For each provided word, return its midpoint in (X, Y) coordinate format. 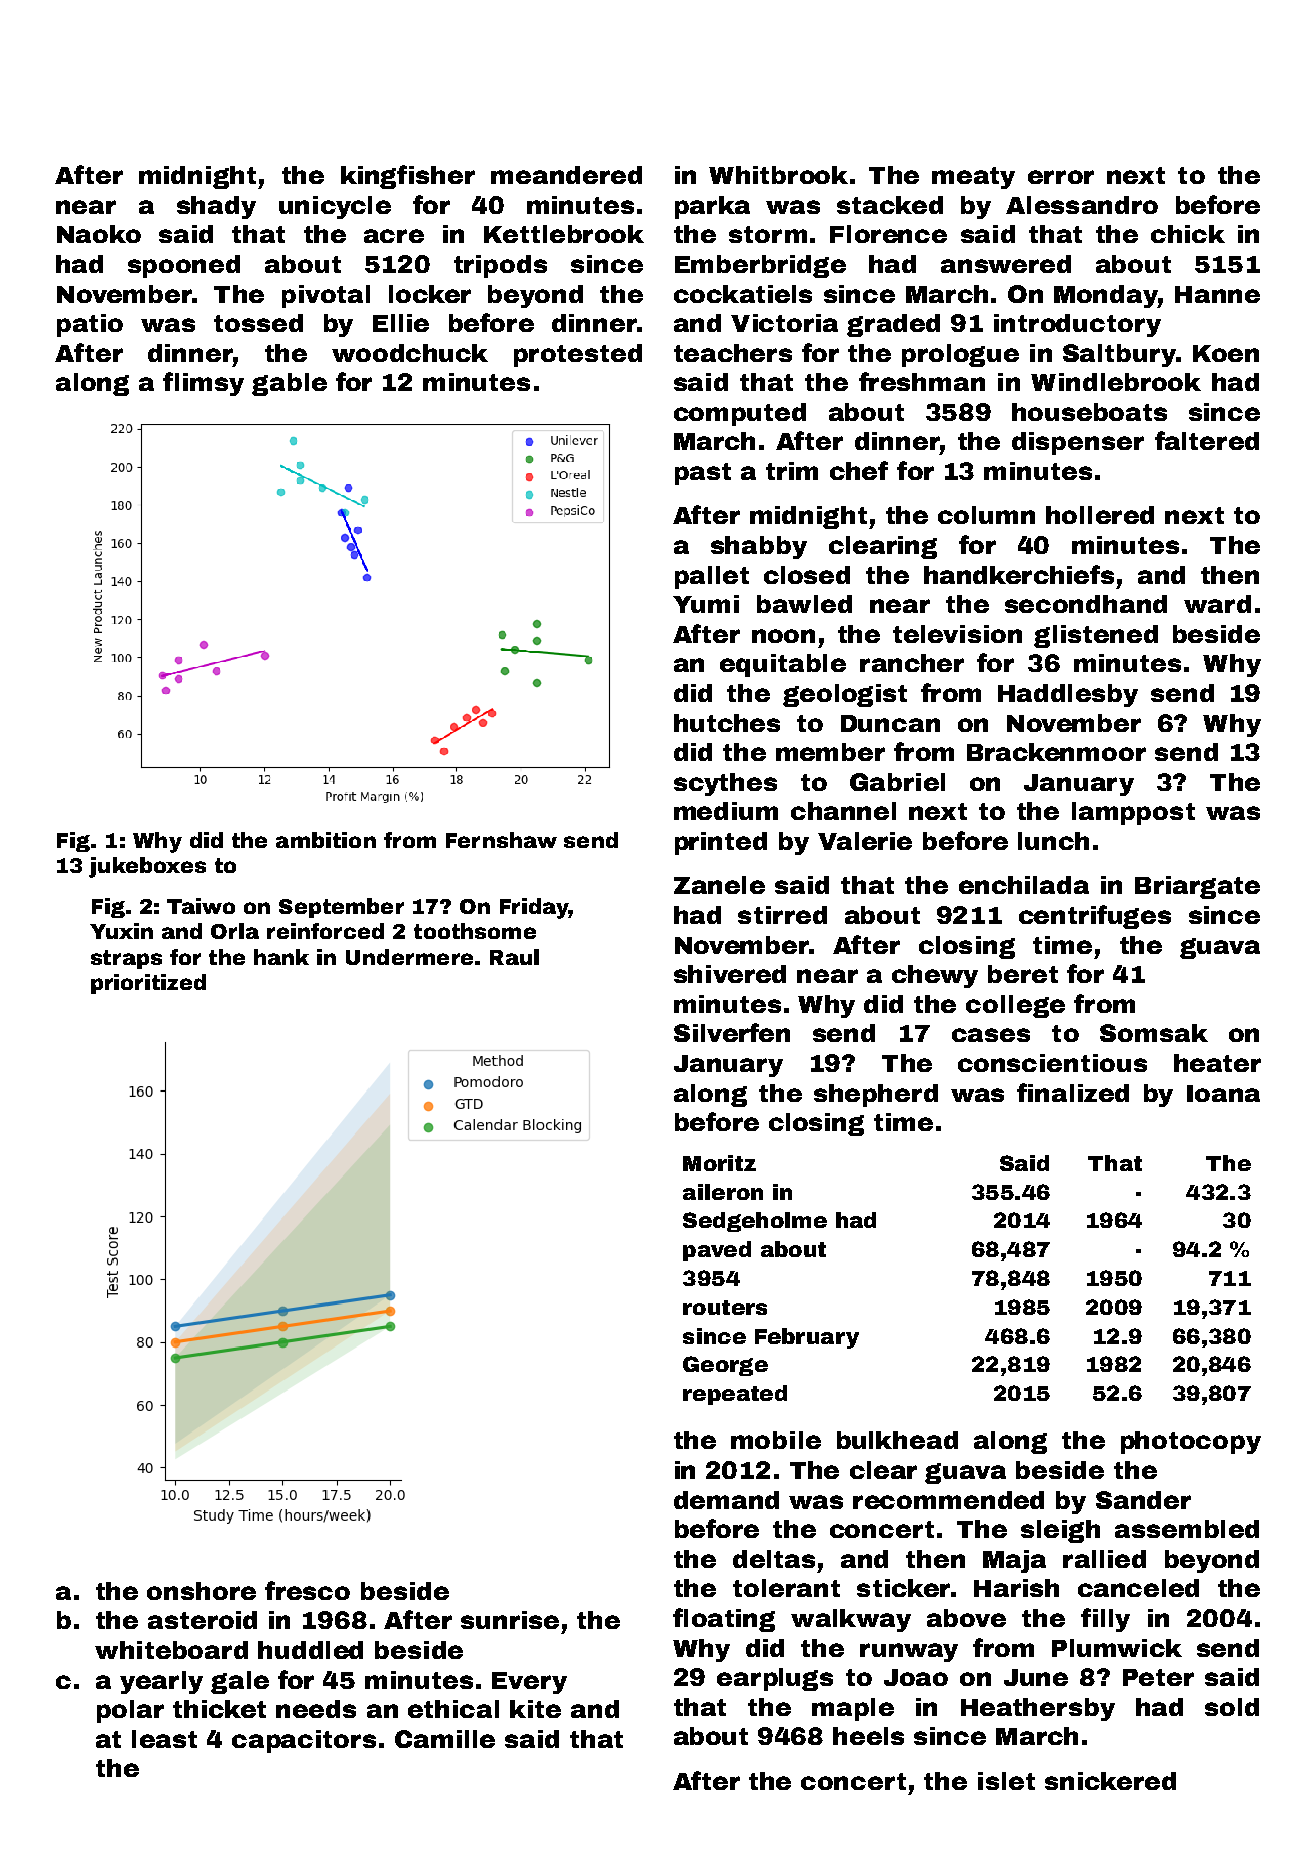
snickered (1110, 1781)
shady (216, 207)
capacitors (304, 1741)
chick (1188, 234)
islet (1006, 1781)
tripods (500, 266)
